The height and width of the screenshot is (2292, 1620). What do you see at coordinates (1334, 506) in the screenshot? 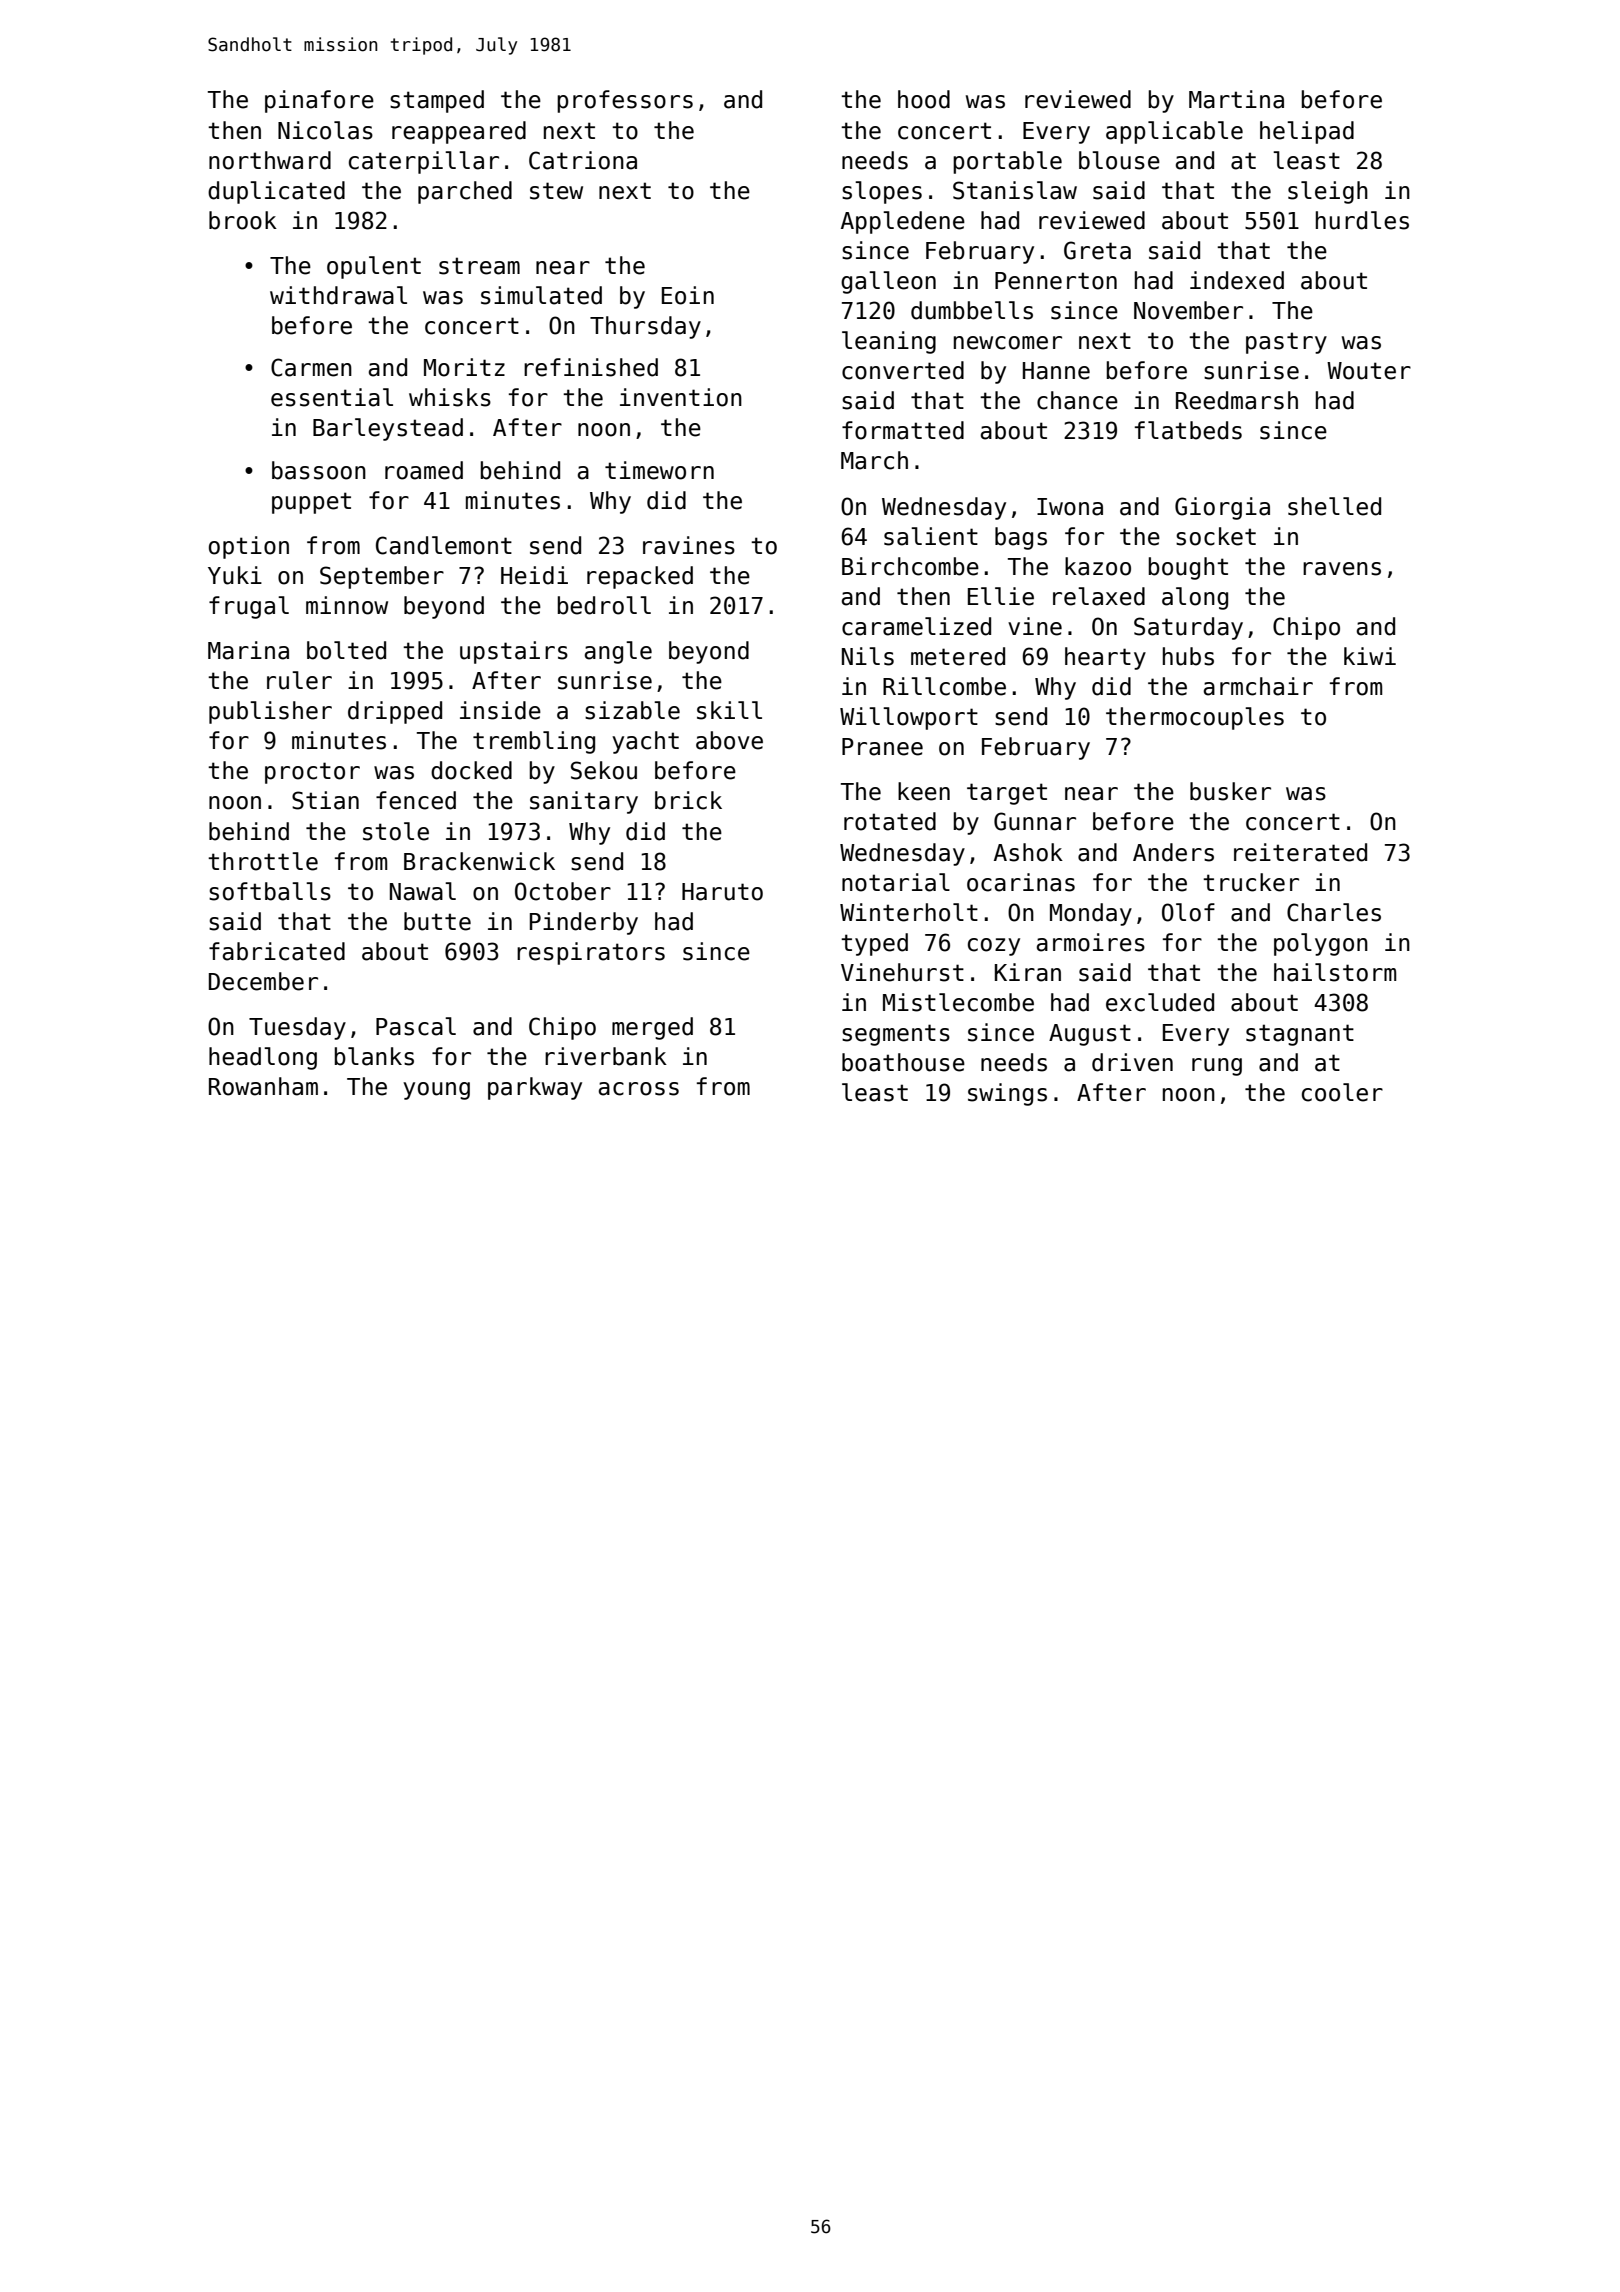
I see `shelled` at bounding box center [1334, 506].
